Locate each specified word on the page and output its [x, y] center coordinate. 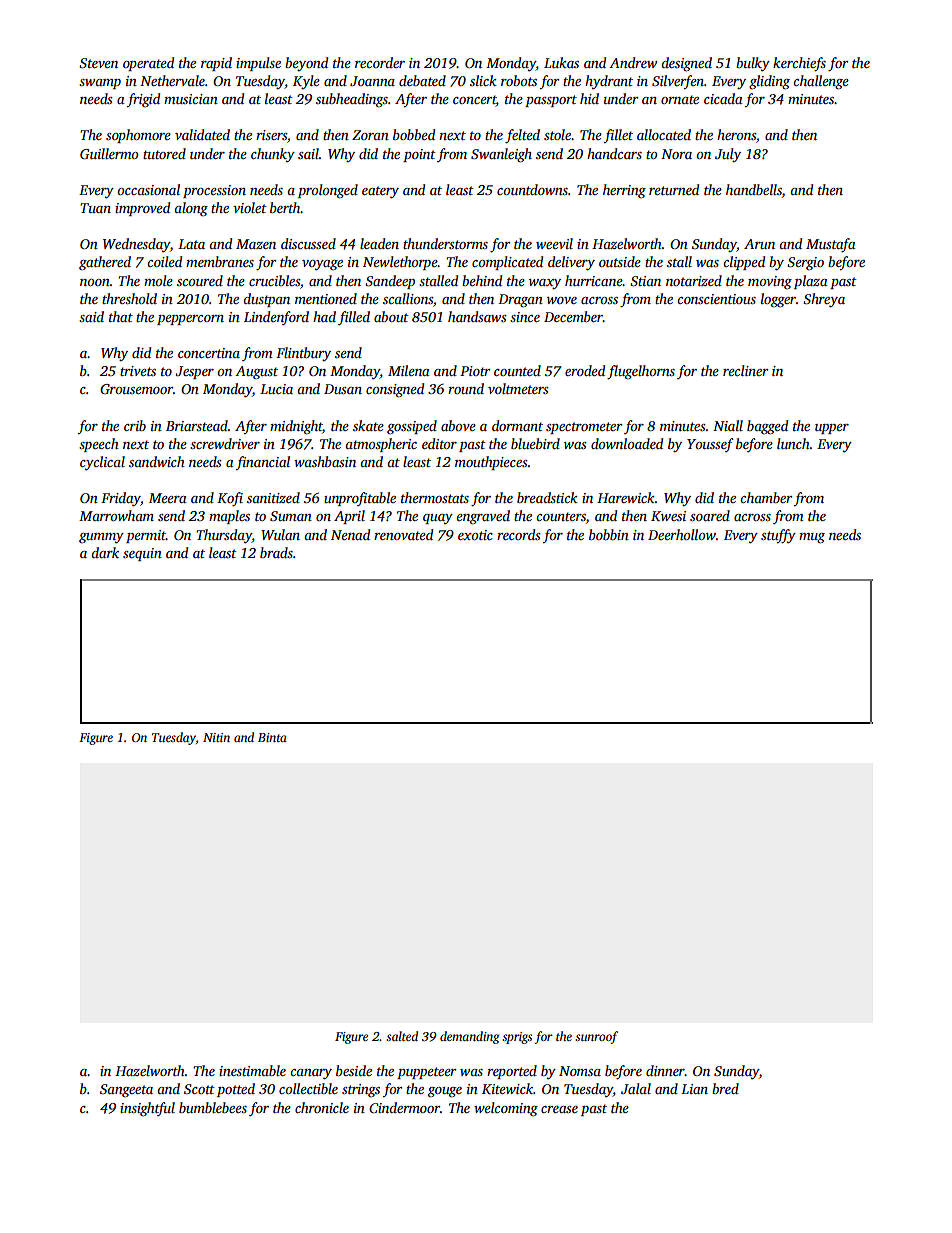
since [525, 317]
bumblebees [213, 1107]
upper [832, 429]
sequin [142, 554]
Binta [272, 737]
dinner [665, 1070]
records [519, 534]
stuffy [778, 536]
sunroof [596, 1037]
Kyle [306, 82]
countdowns [532, 189]
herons [736, 134]
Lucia [276, 389]
